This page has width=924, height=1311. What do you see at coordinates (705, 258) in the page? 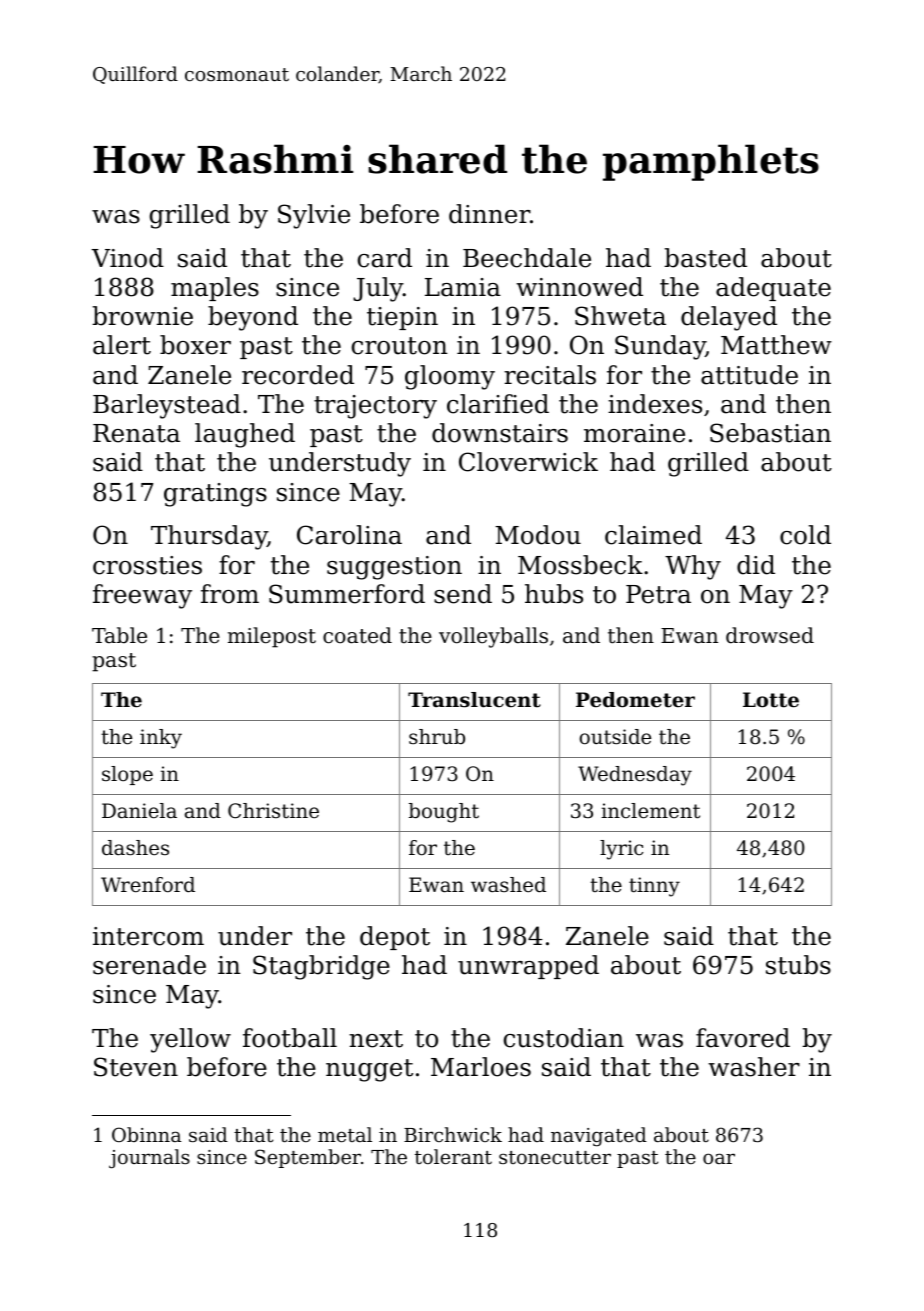
I see `basted` at bounding box center [705, 258].
